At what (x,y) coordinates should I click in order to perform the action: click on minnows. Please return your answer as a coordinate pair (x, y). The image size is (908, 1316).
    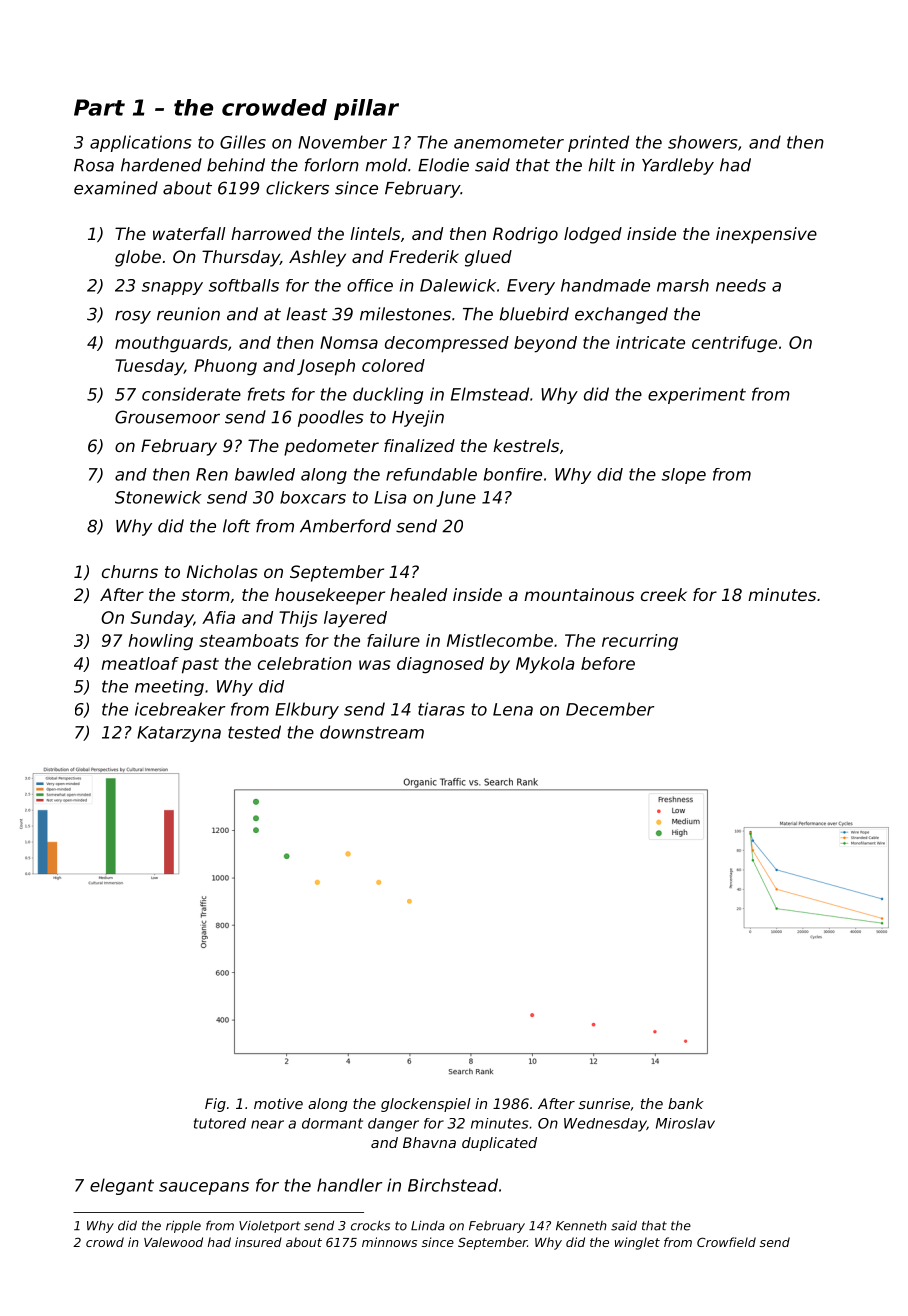
    Looking at the image, I should click on (389, 1242).
